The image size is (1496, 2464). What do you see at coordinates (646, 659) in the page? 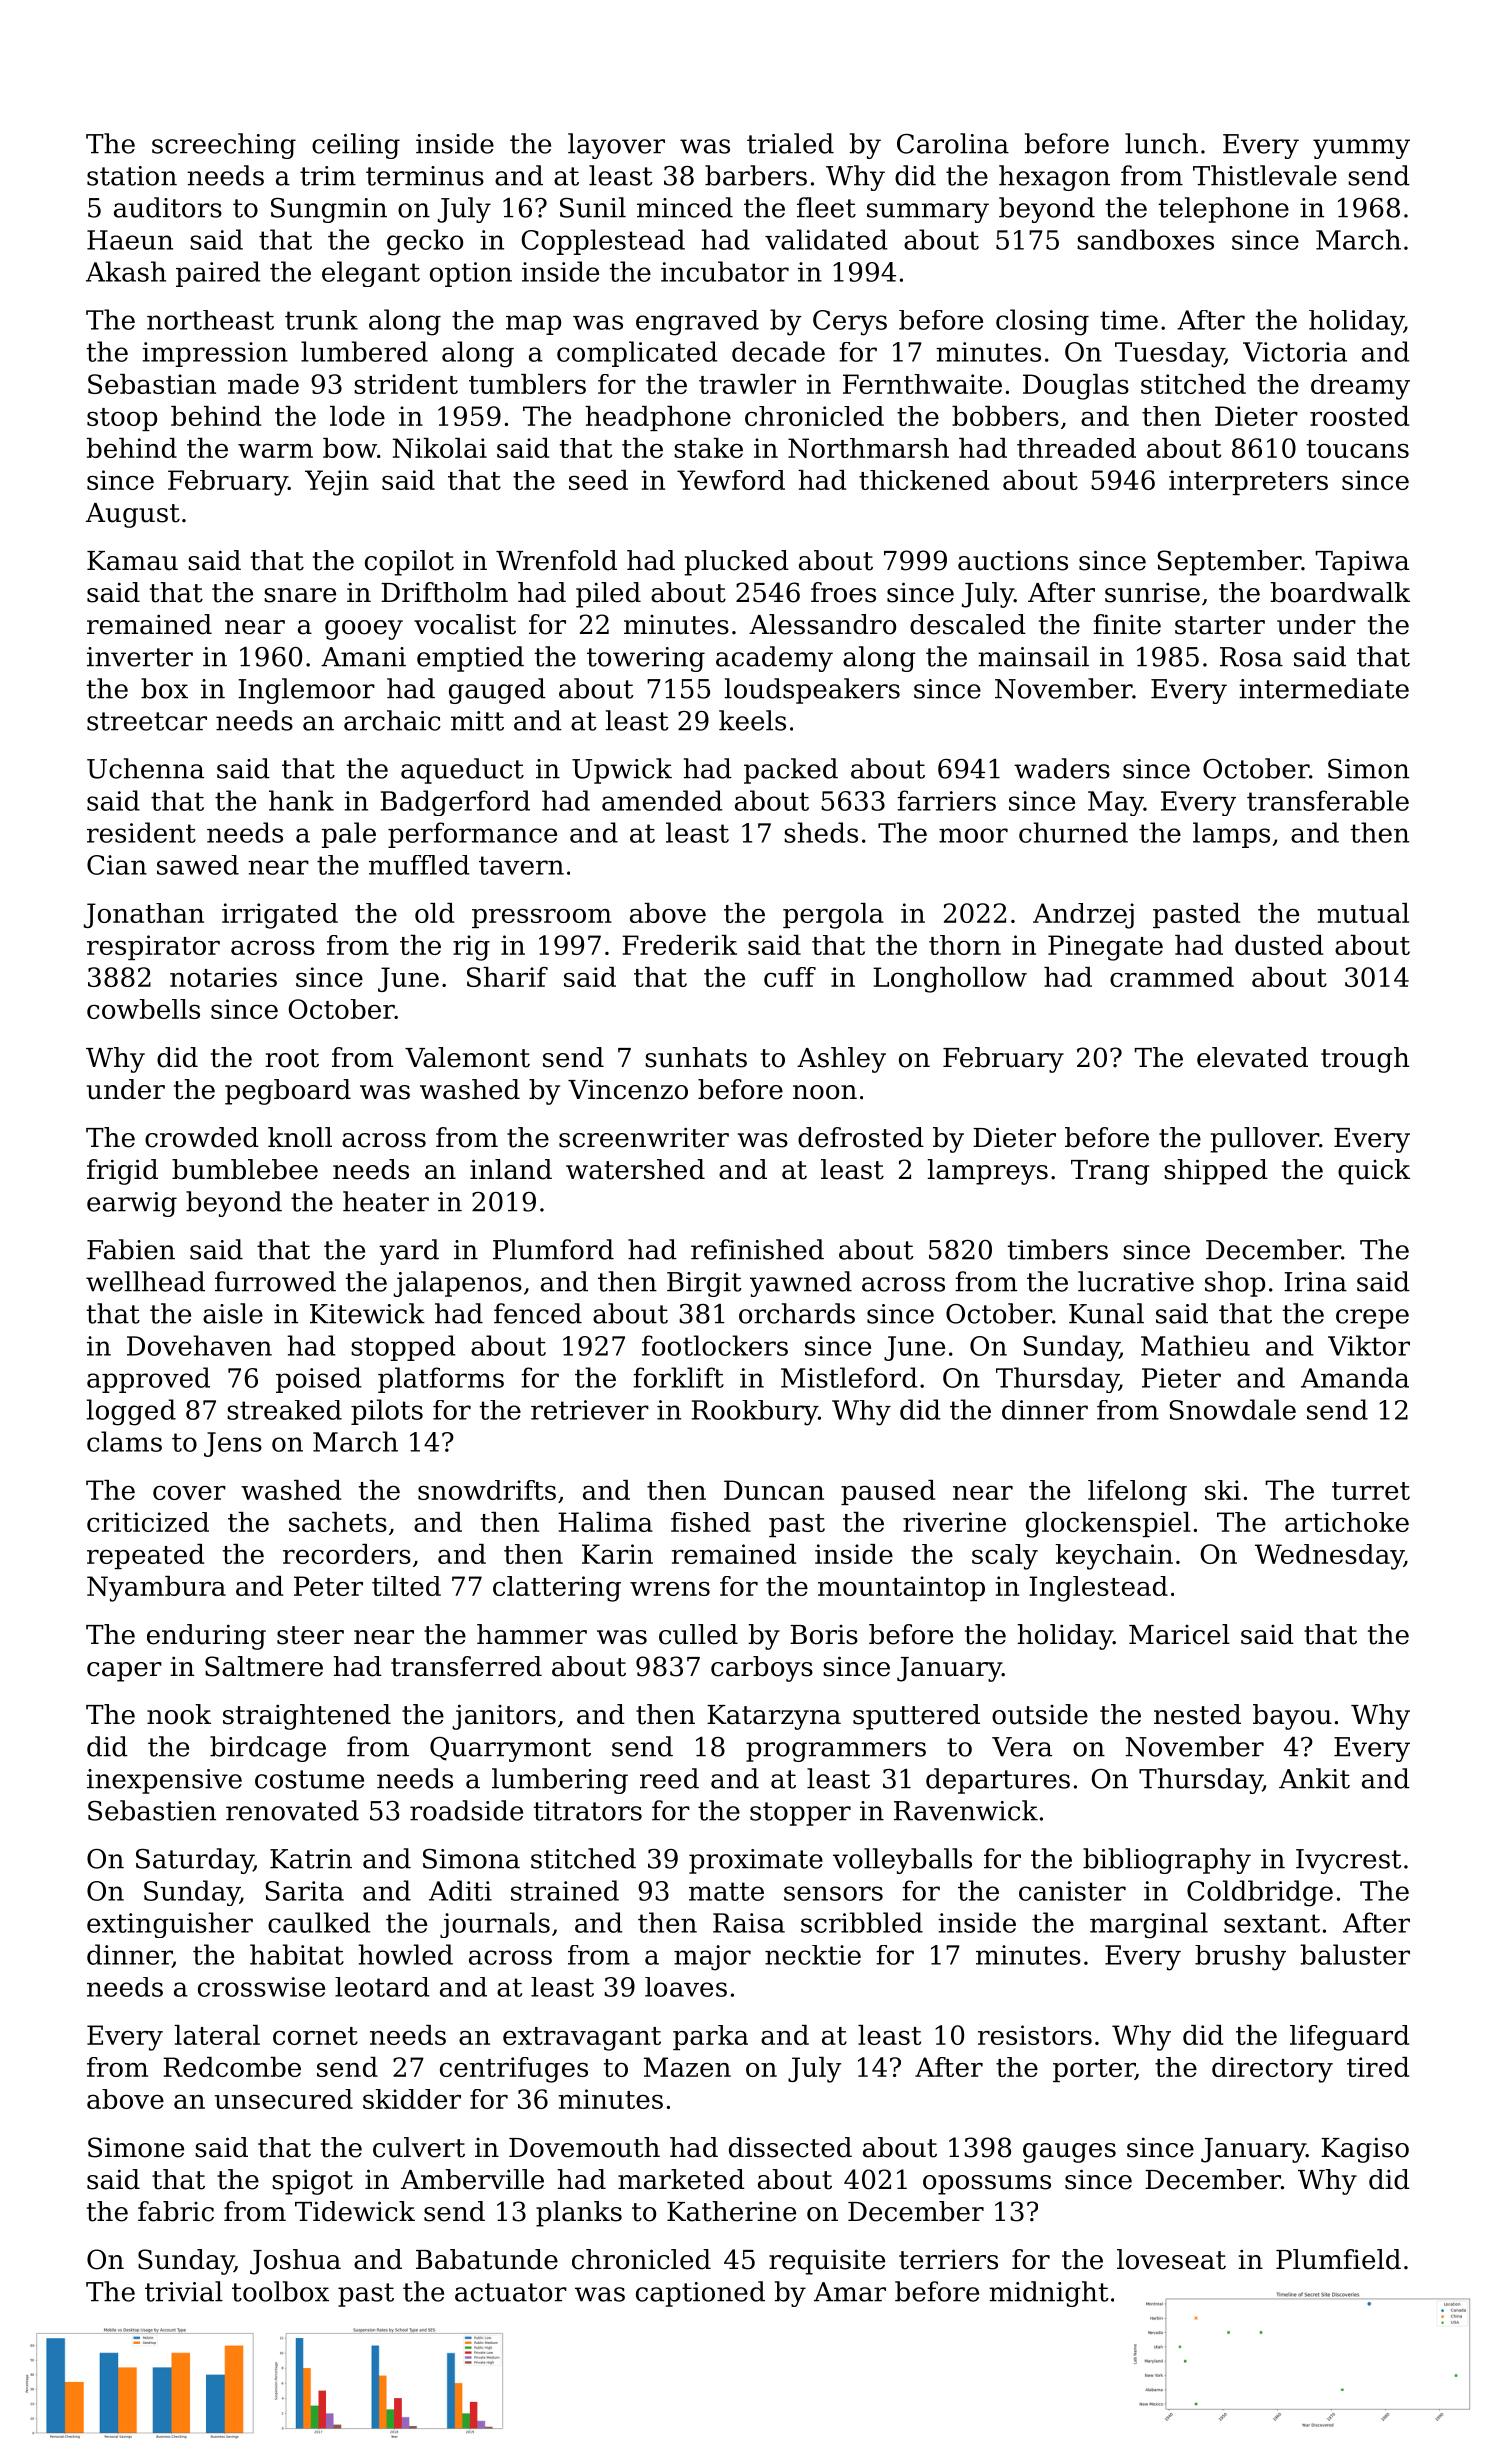
I see `towering` at bounding box center [646, 659].
